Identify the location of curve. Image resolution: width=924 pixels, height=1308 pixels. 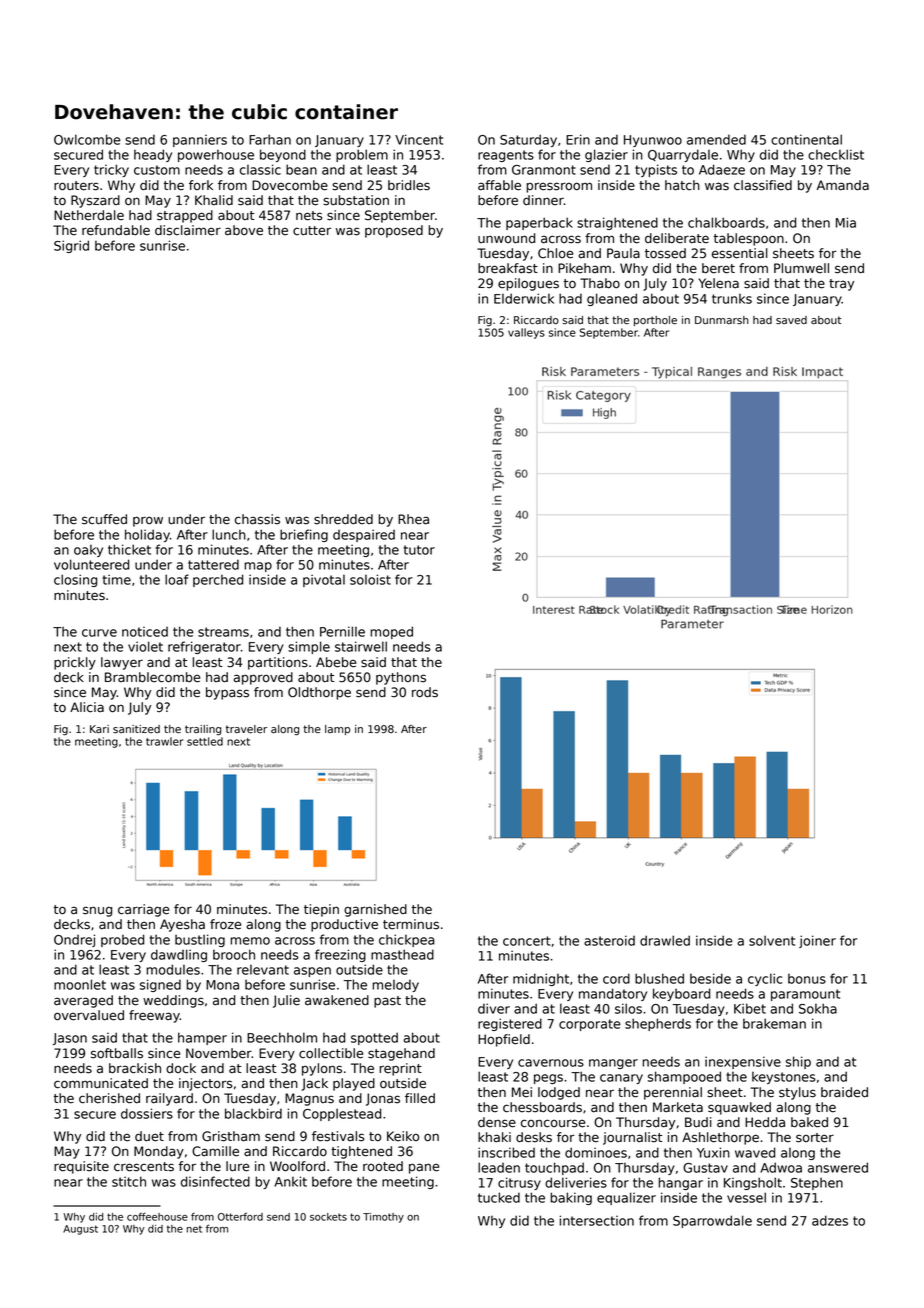
(99, 633).
